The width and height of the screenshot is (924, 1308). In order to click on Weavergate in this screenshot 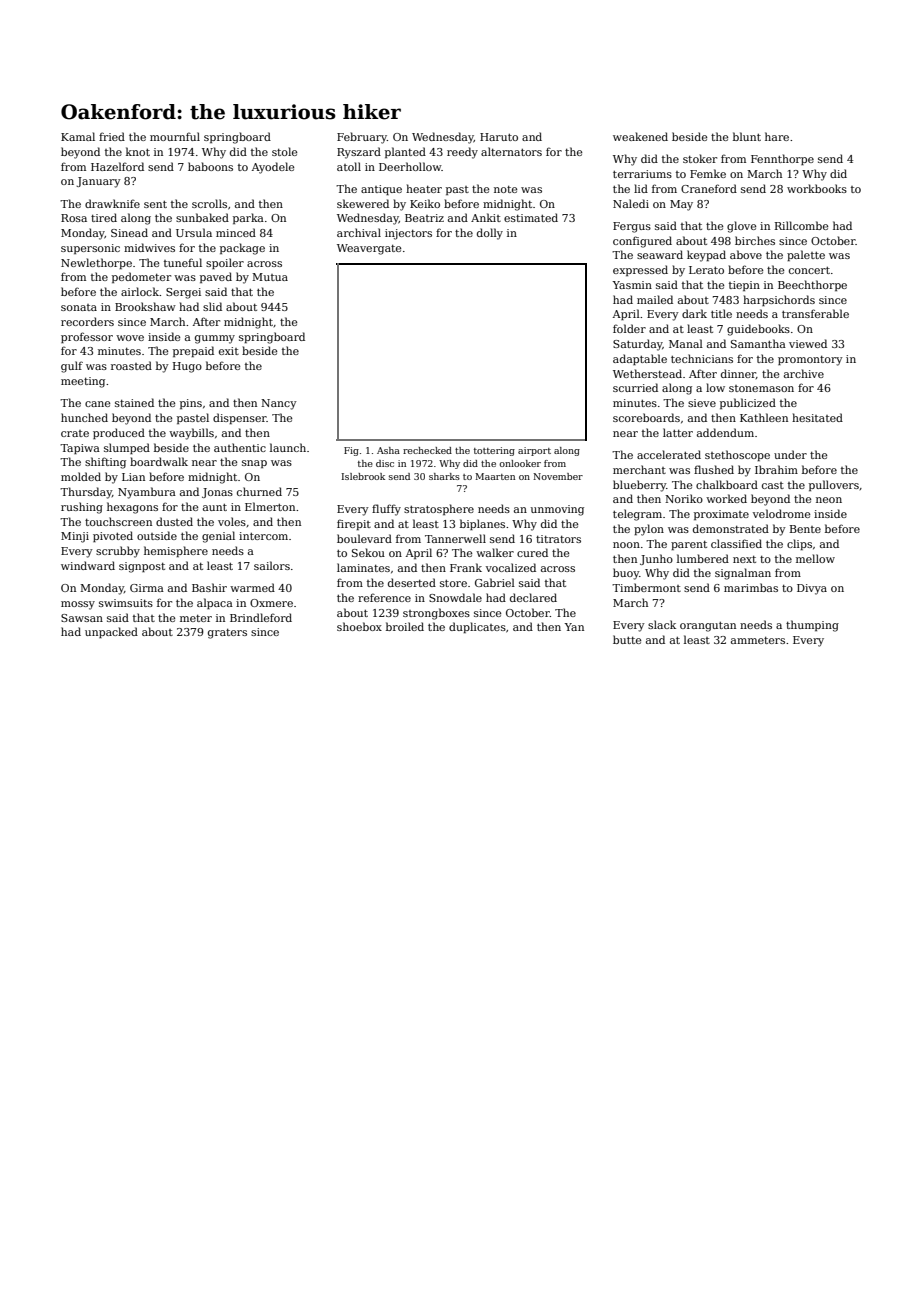, I will do `click(369, 249)`.
